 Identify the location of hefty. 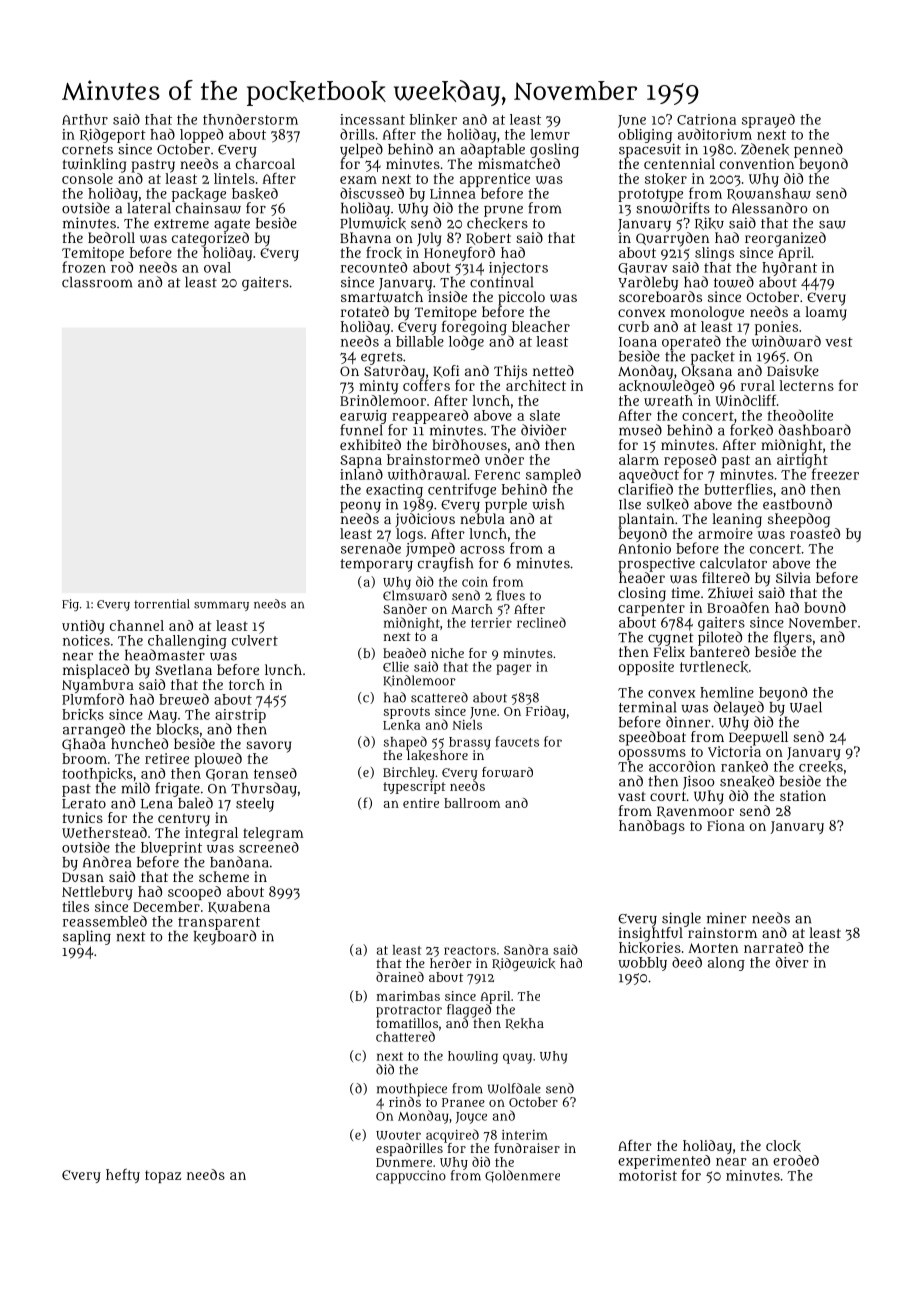
(123, 1175).
